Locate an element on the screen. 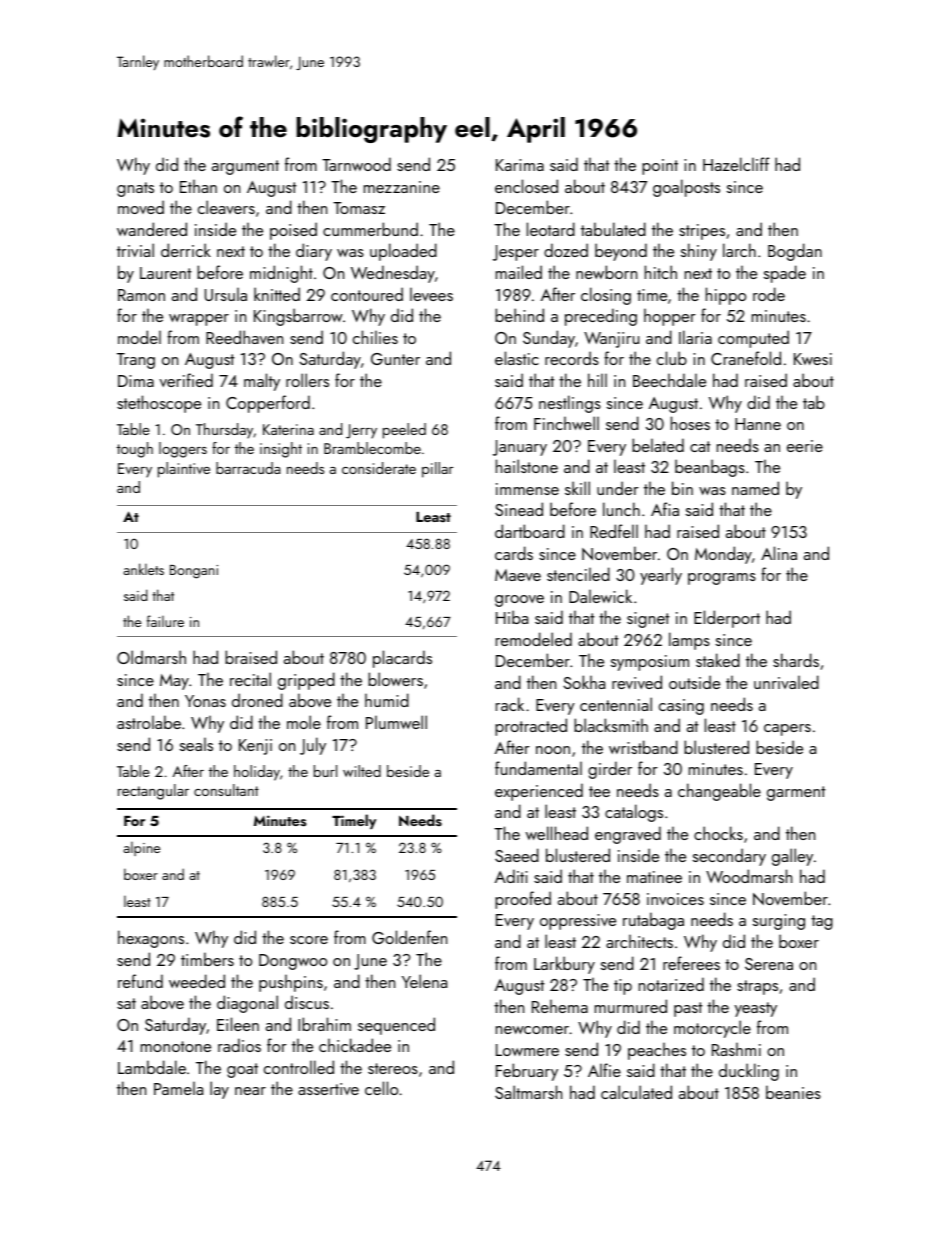 Image resolution: width=952 pixels, height=1233 pixels. refund is located at coordinates (140, 981).
